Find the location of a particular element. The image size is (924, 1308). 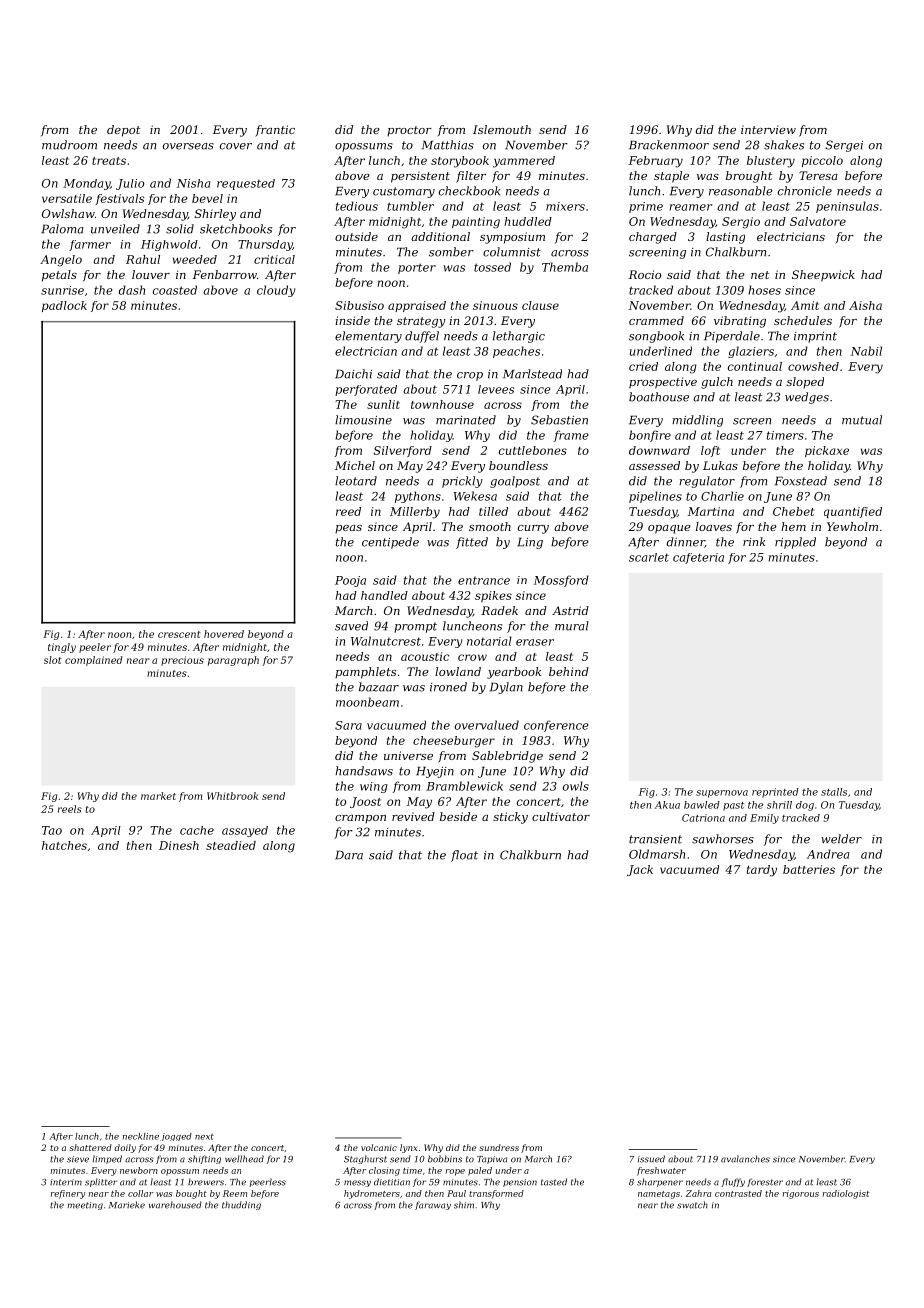

behind is located at coordinates (569, 671).
